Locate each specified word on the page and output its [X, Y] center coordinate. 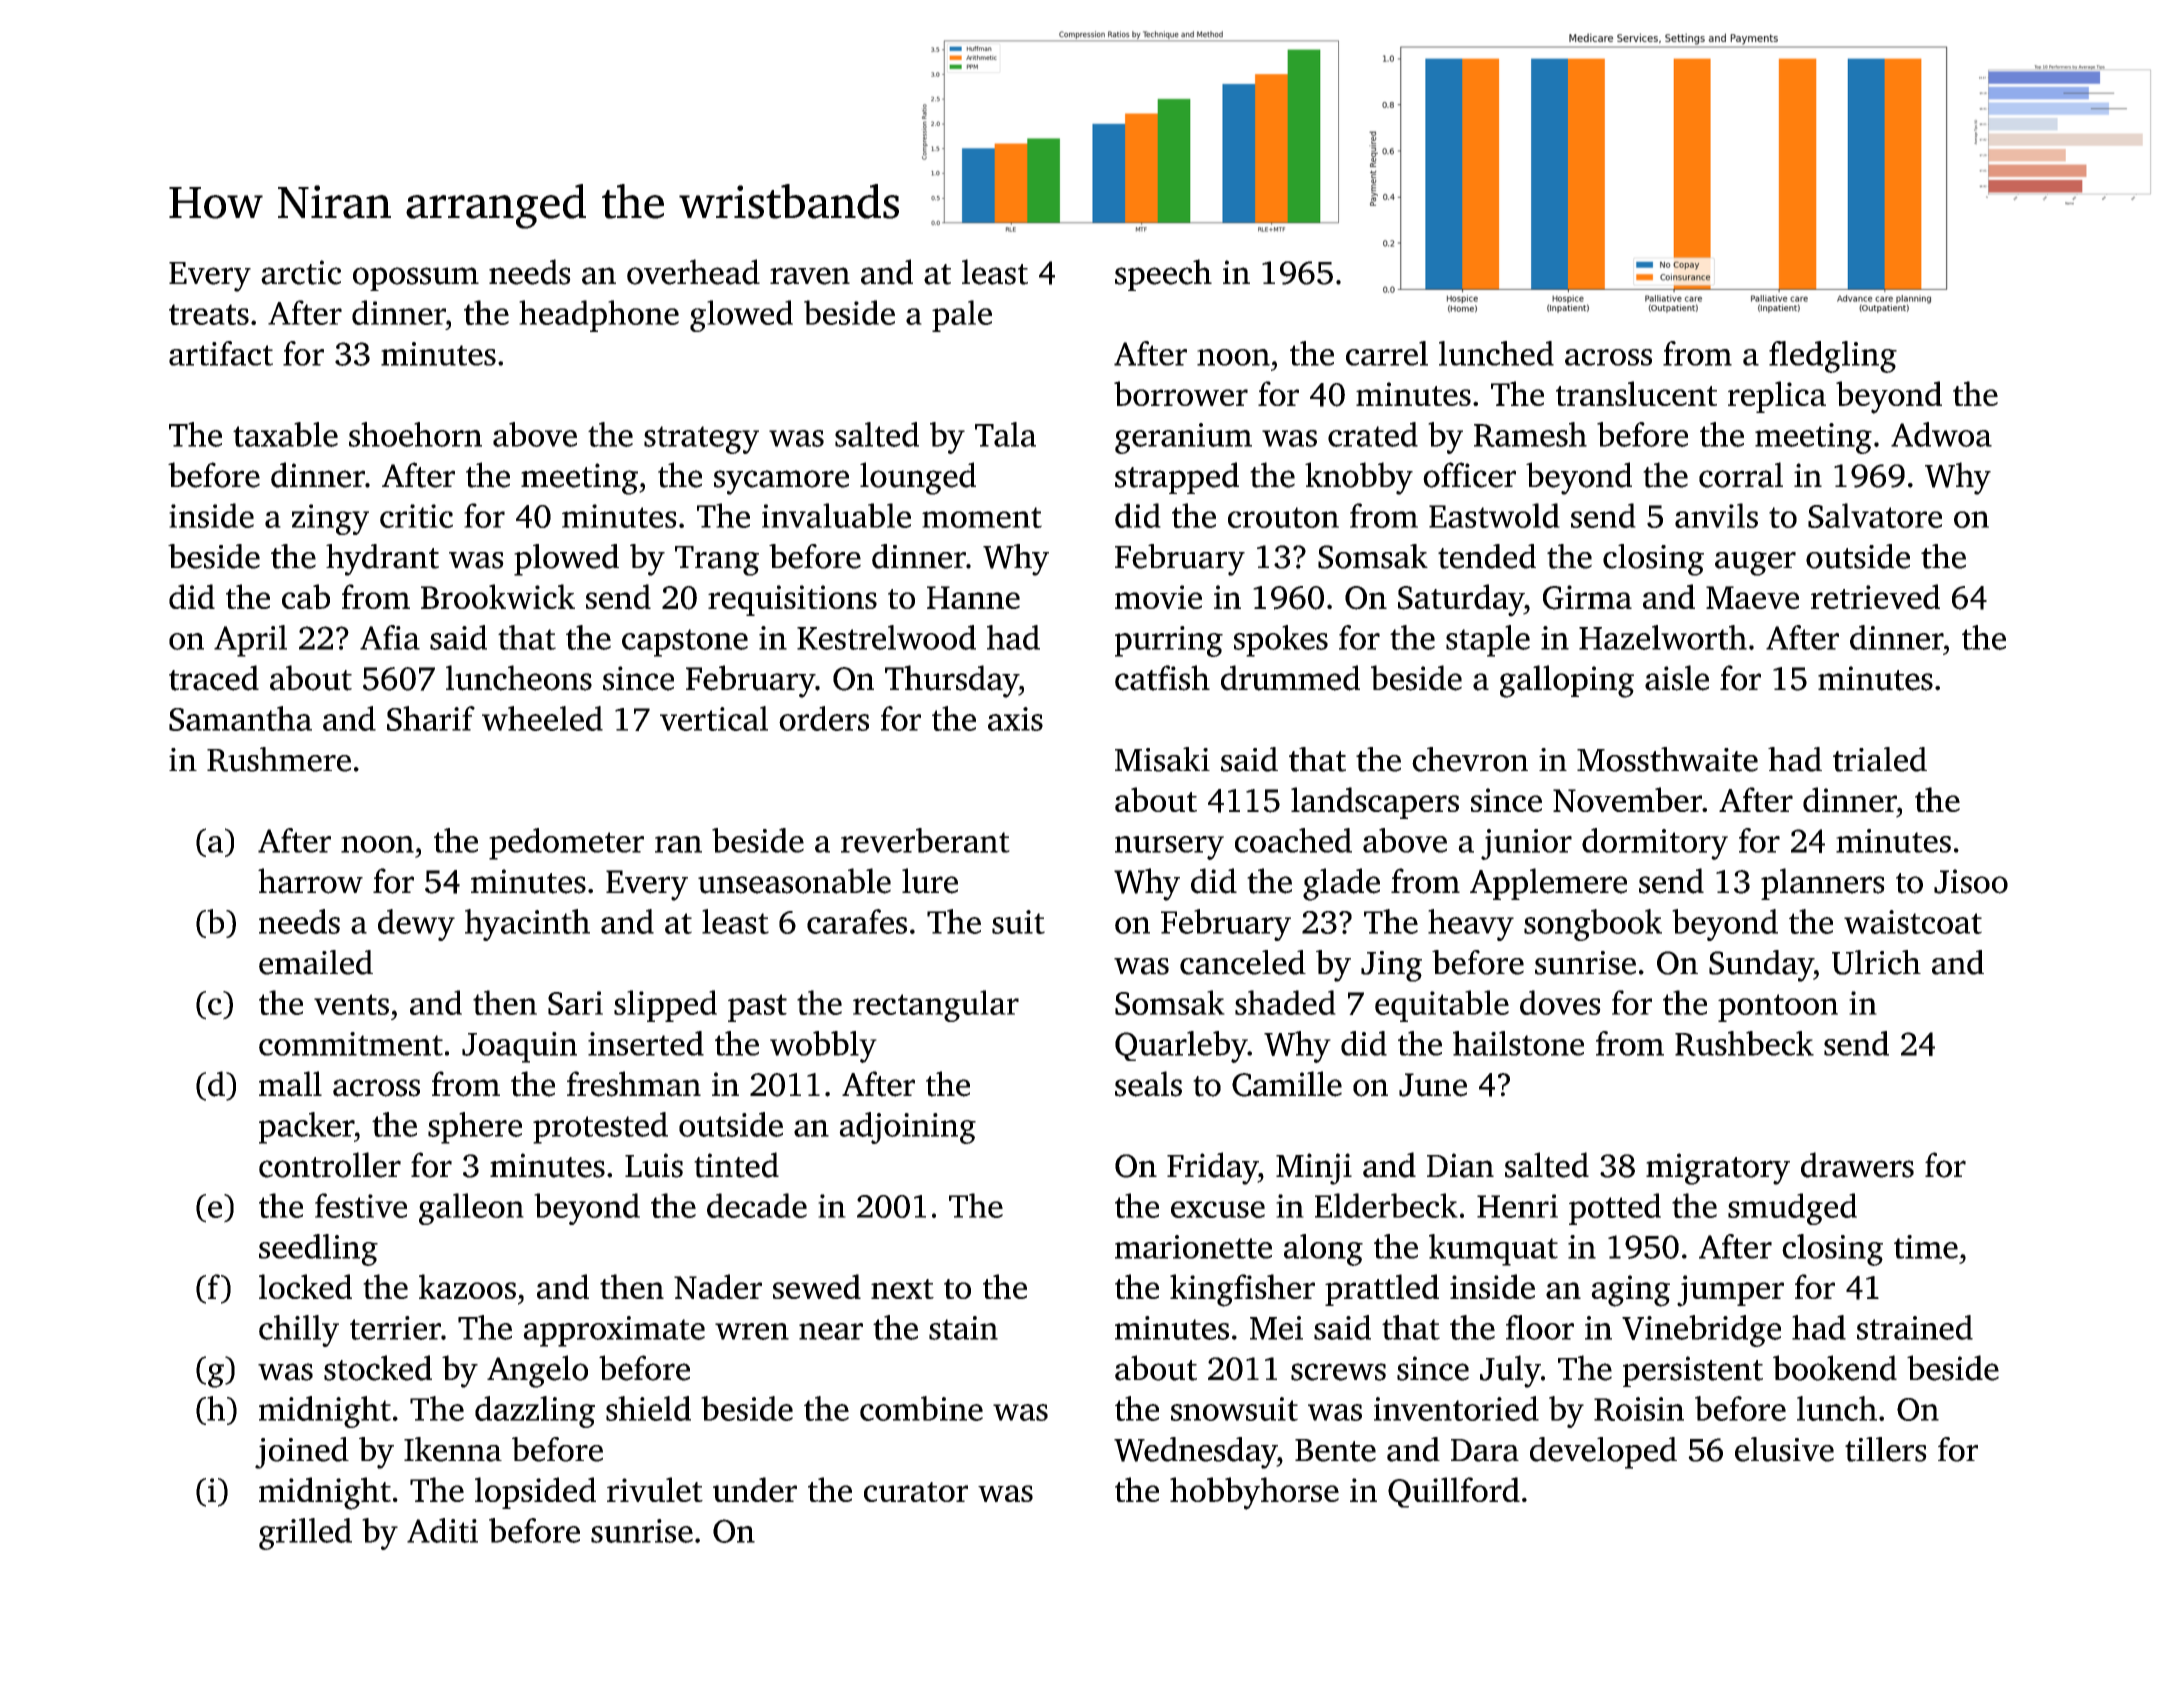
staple [1488, 641]
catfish [1162, 678]
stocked [378, 1368]
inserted [646, 1043]
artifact [221, 353]
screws [1338, 1372]
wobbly [823, 1047]
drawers [1857, 1165]
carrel [1387, 353]
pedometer [566, 844]
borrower [1181, 393]
